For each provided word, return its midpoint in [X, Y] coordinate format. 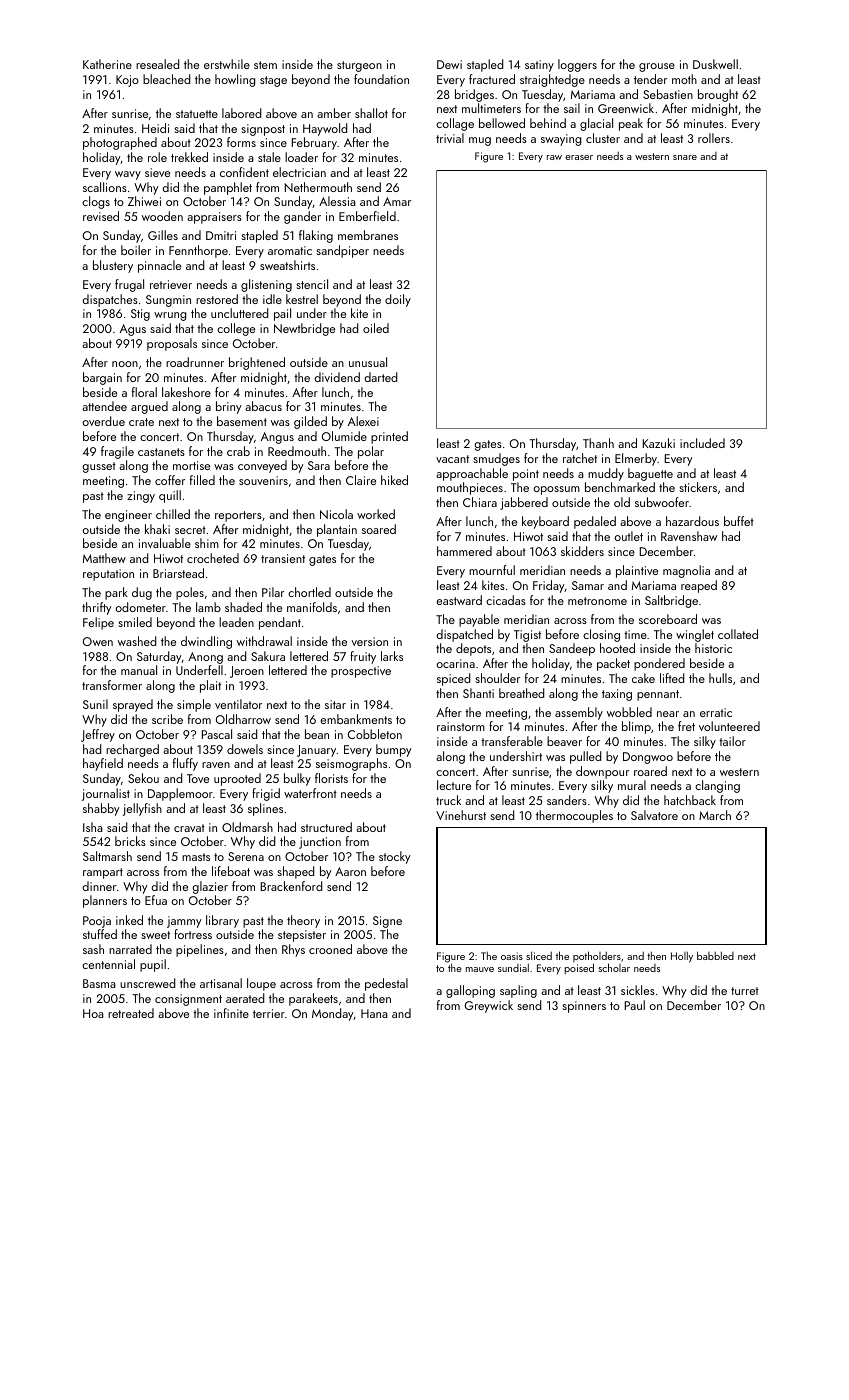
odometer [140, 607]
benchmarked [620, 487]
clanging [717, 786]
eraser [579, 157]
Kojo [127, 81]
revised [101, 216]
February [314, 143]
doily [398, 300]
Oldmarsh [247, 827]
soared [379, 529]
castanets [161, 452]
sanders [567, 800]
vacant [452, 459]
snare [685, 157]
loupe [261, 984]
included [702, 443]
